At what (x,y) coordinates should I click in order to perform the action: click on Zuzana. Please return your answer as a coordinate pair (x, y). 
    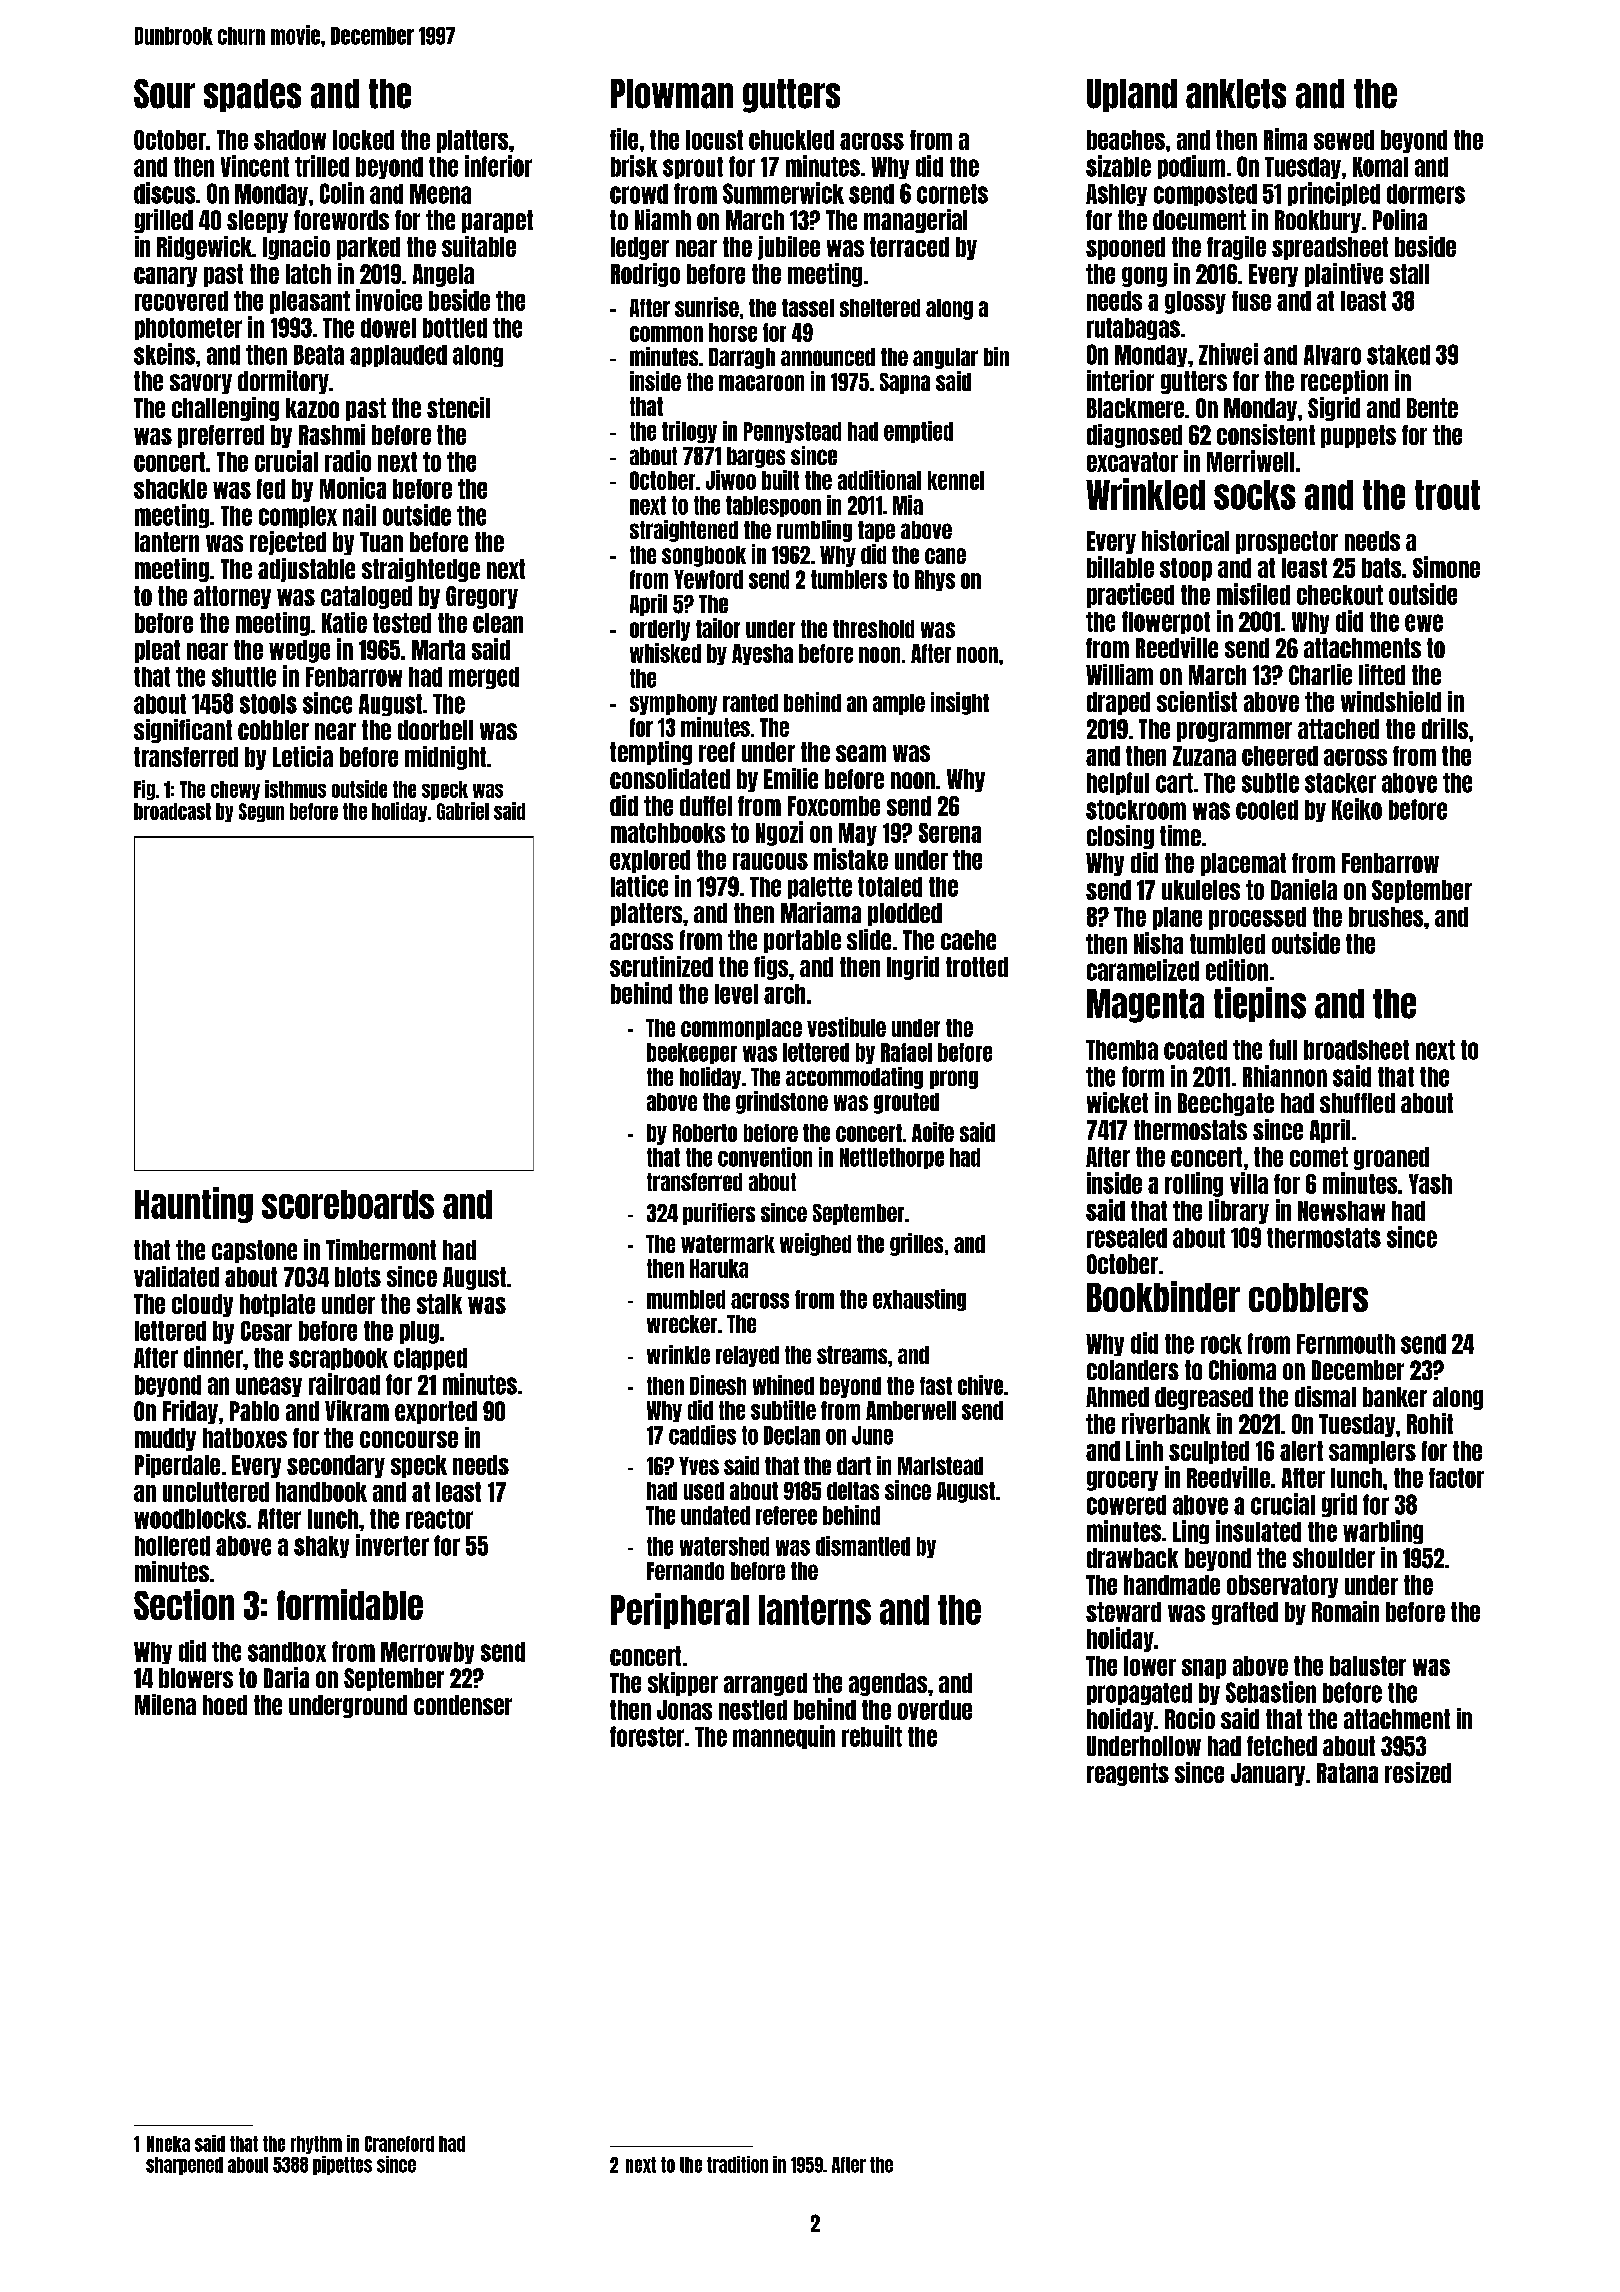
    Looking at the image, I should click on (1204, 756).
